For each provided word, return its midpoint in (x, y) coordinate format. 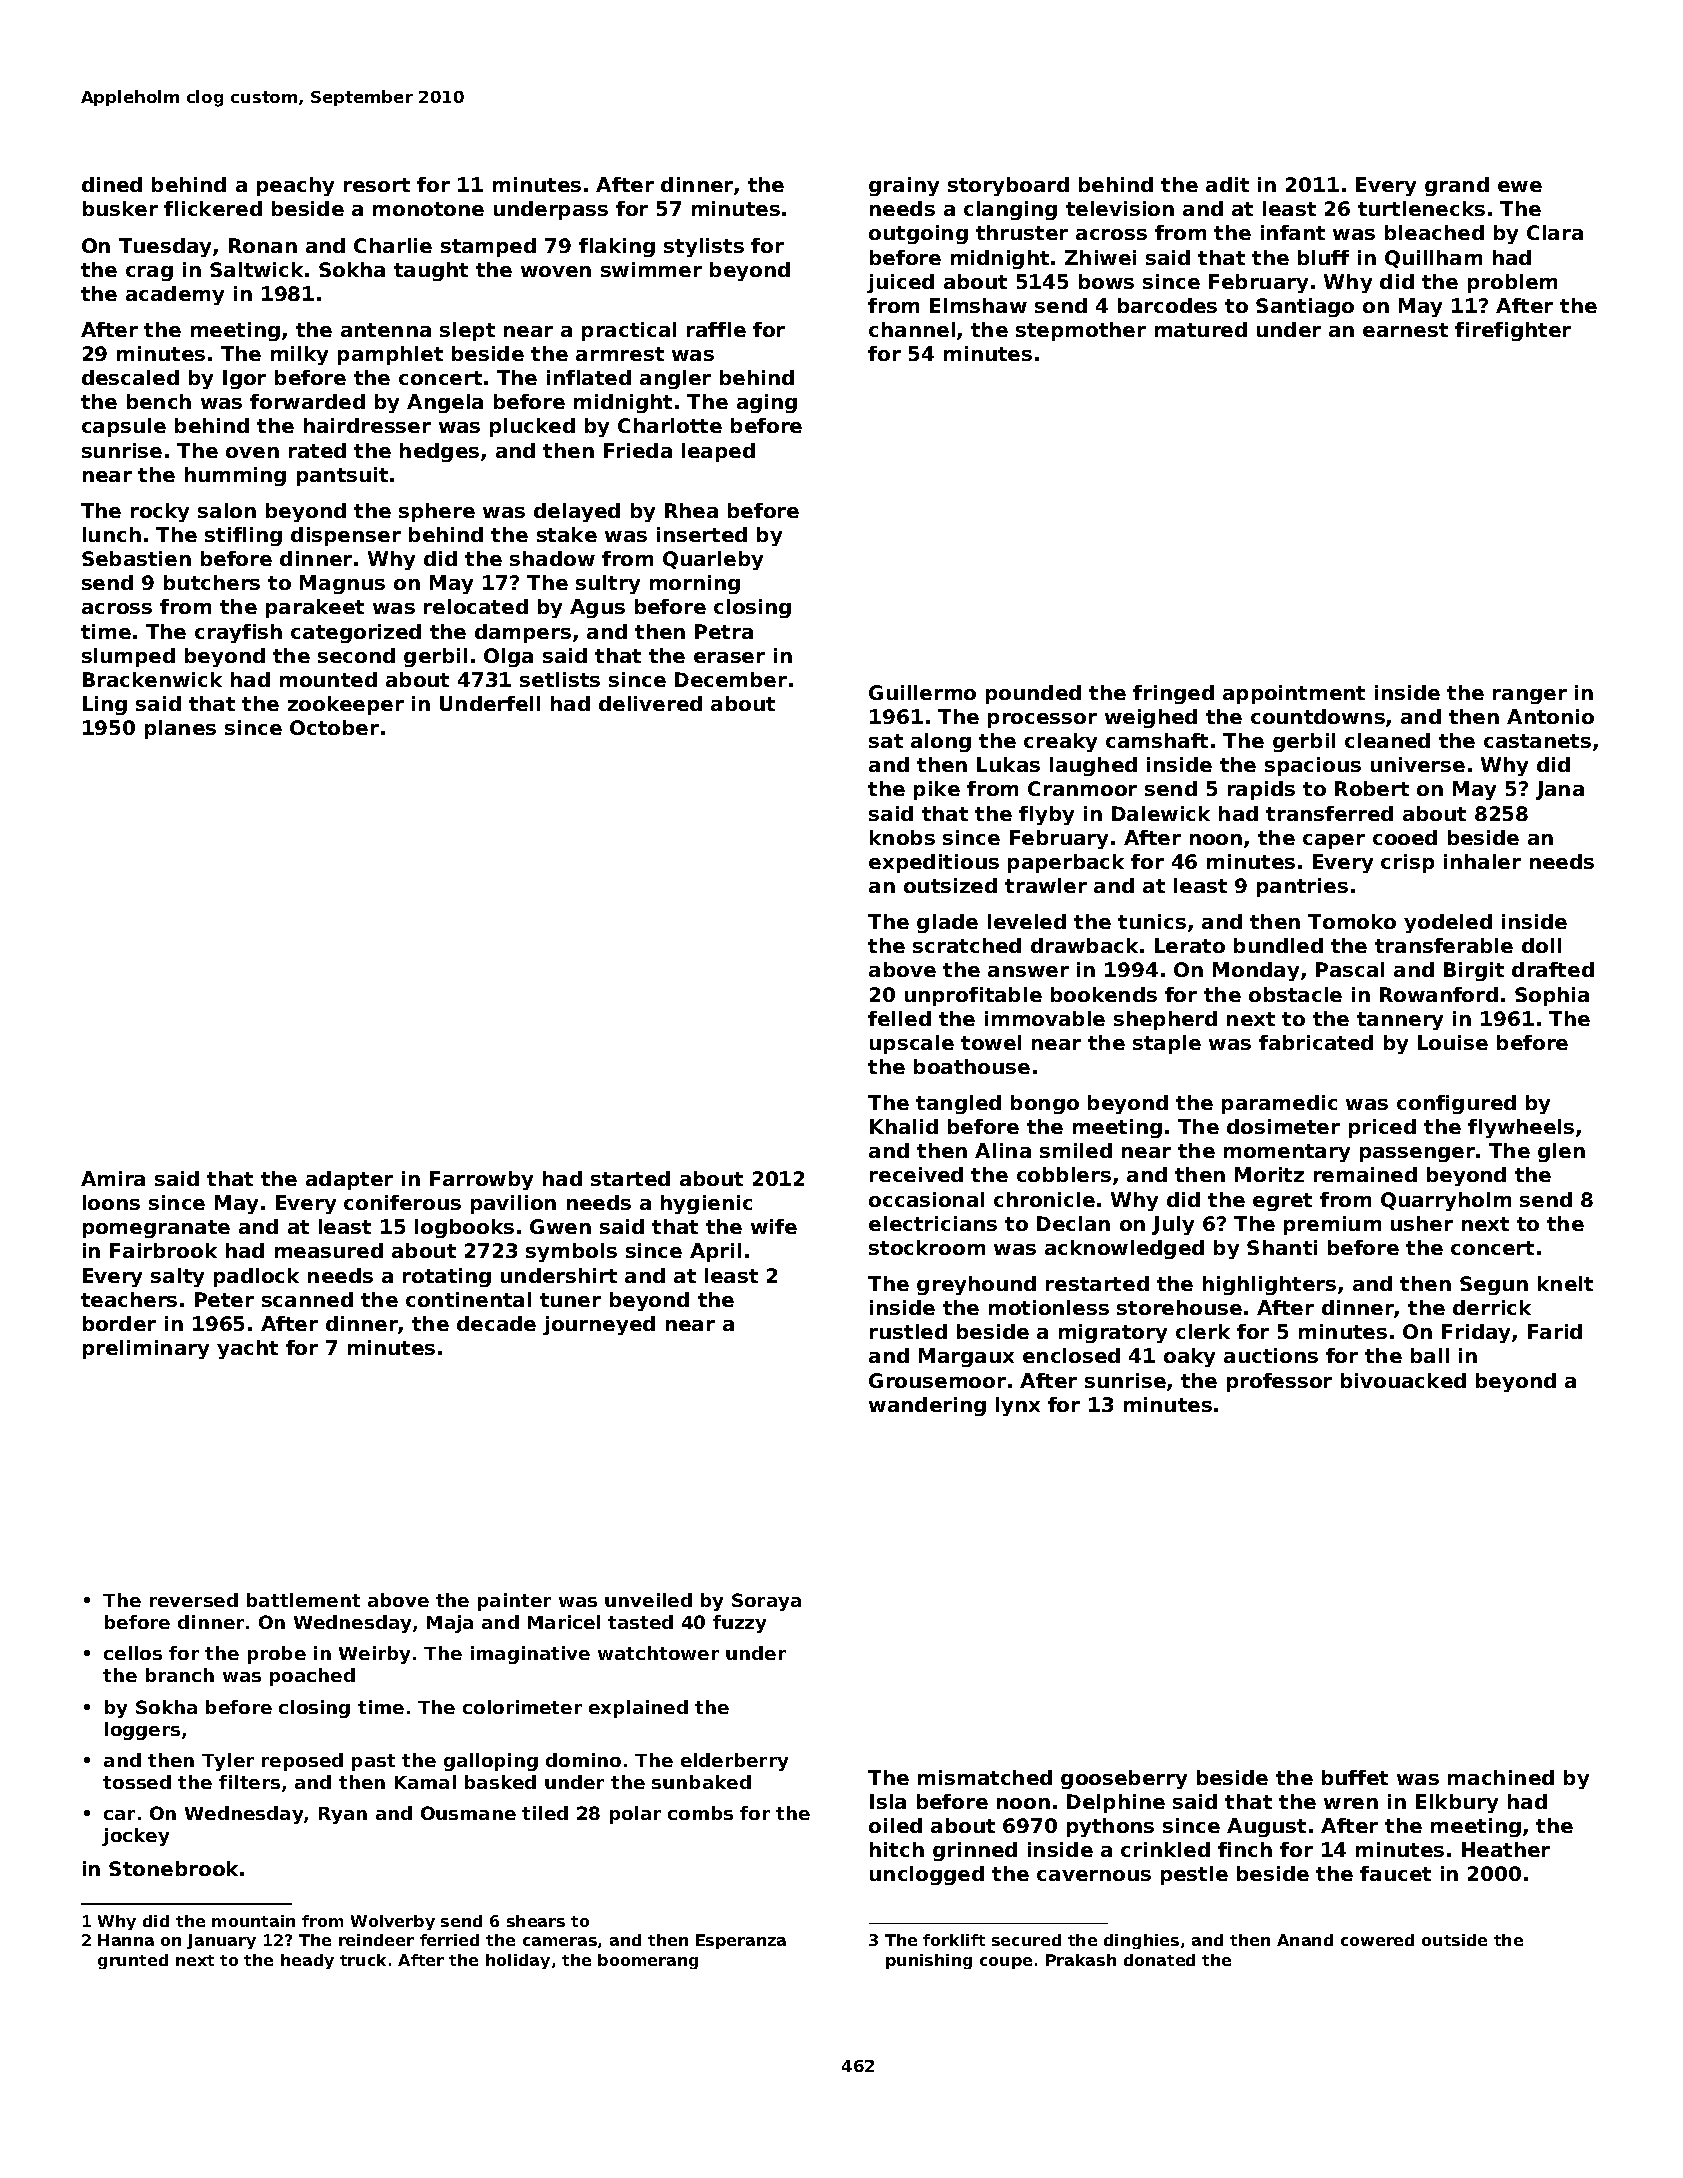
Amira (113, 1178)
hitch (897, 1849)
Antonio (1550, 716)
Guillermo (922, 692)
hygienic (706, 1204)
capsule (124, 427)
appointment (1294, 694)
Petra (724, 631)
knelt (1565, 1283)
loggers (142, 1731)
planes (180, 729)
